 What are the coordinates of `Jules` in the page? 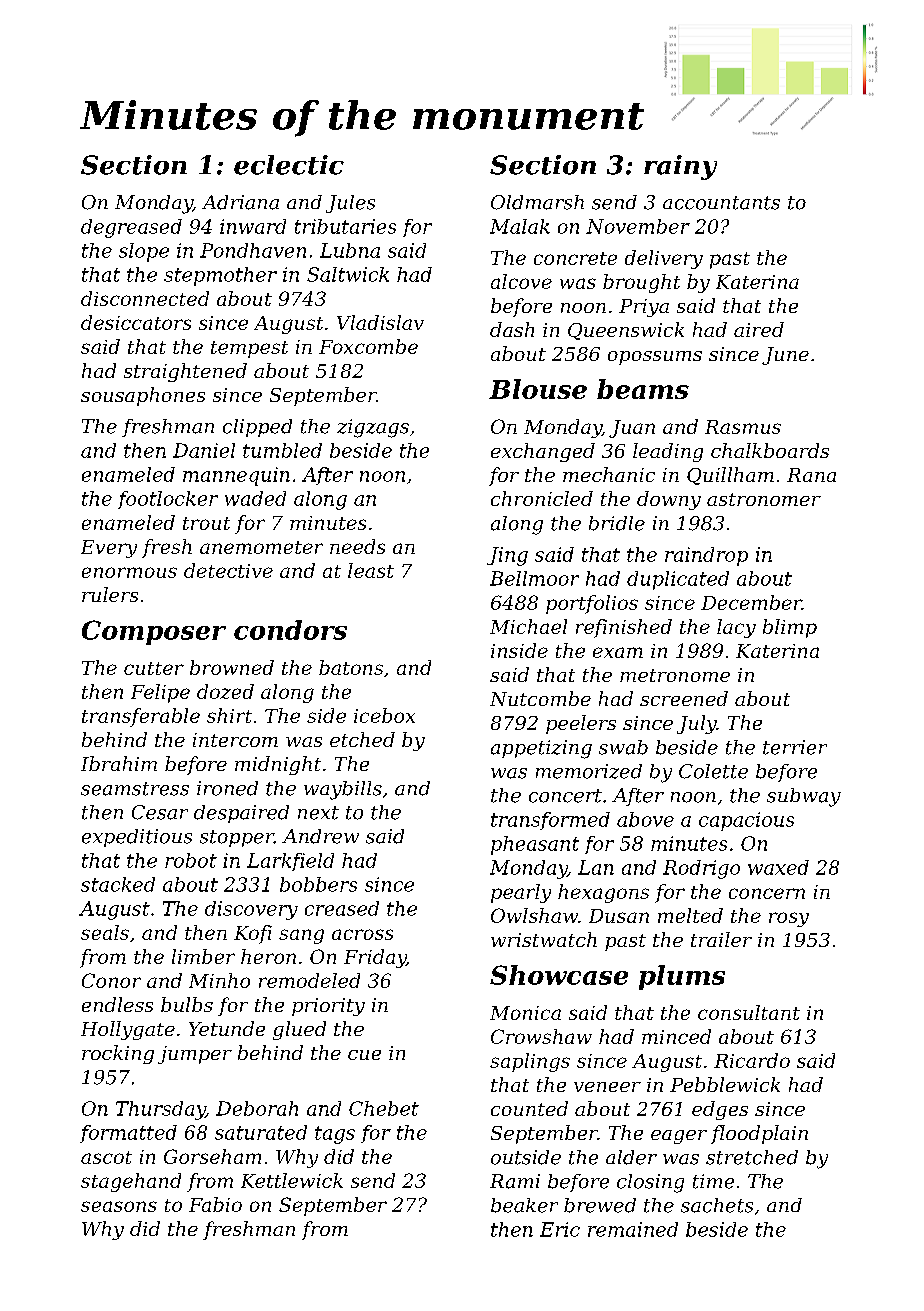 It's located at (350, 204).
